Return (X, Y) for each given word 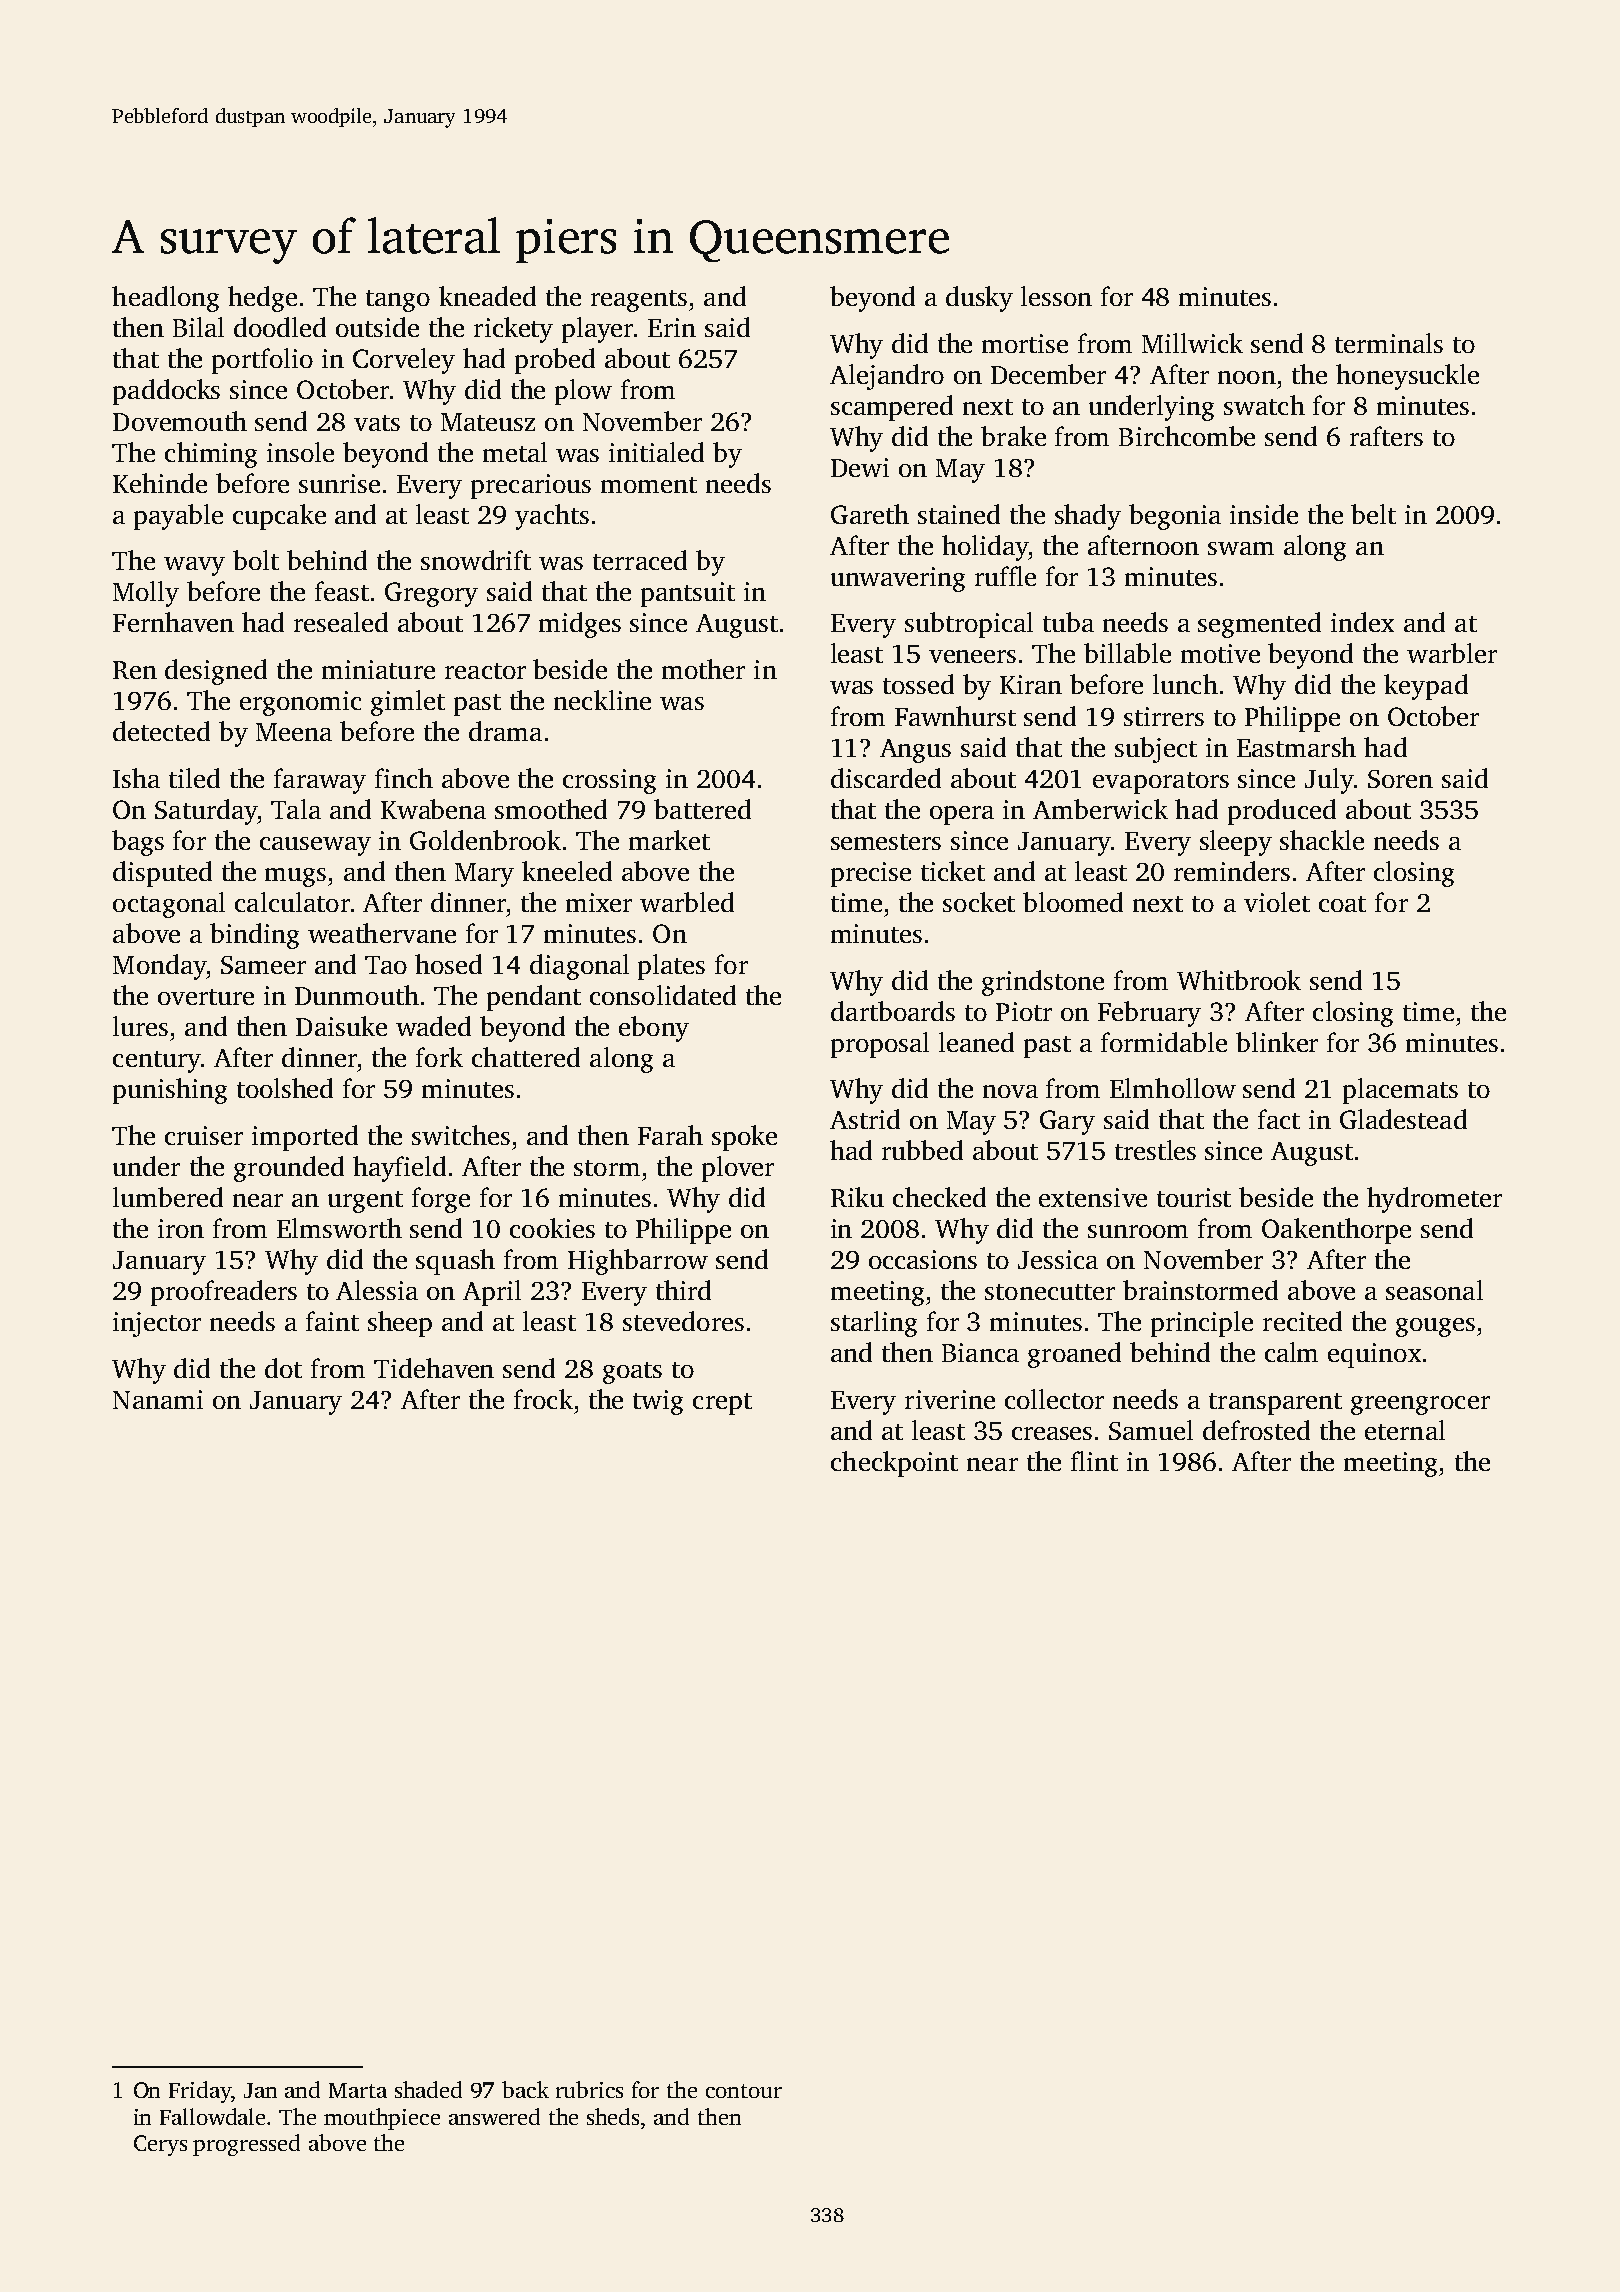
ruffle (1005, 576)
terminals (1389, 343)
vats (377, 423)
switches (461, 1135)
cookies (552, 1228)
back (525, 2089)
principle (1202, 1324)
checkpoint (894, 1464)
